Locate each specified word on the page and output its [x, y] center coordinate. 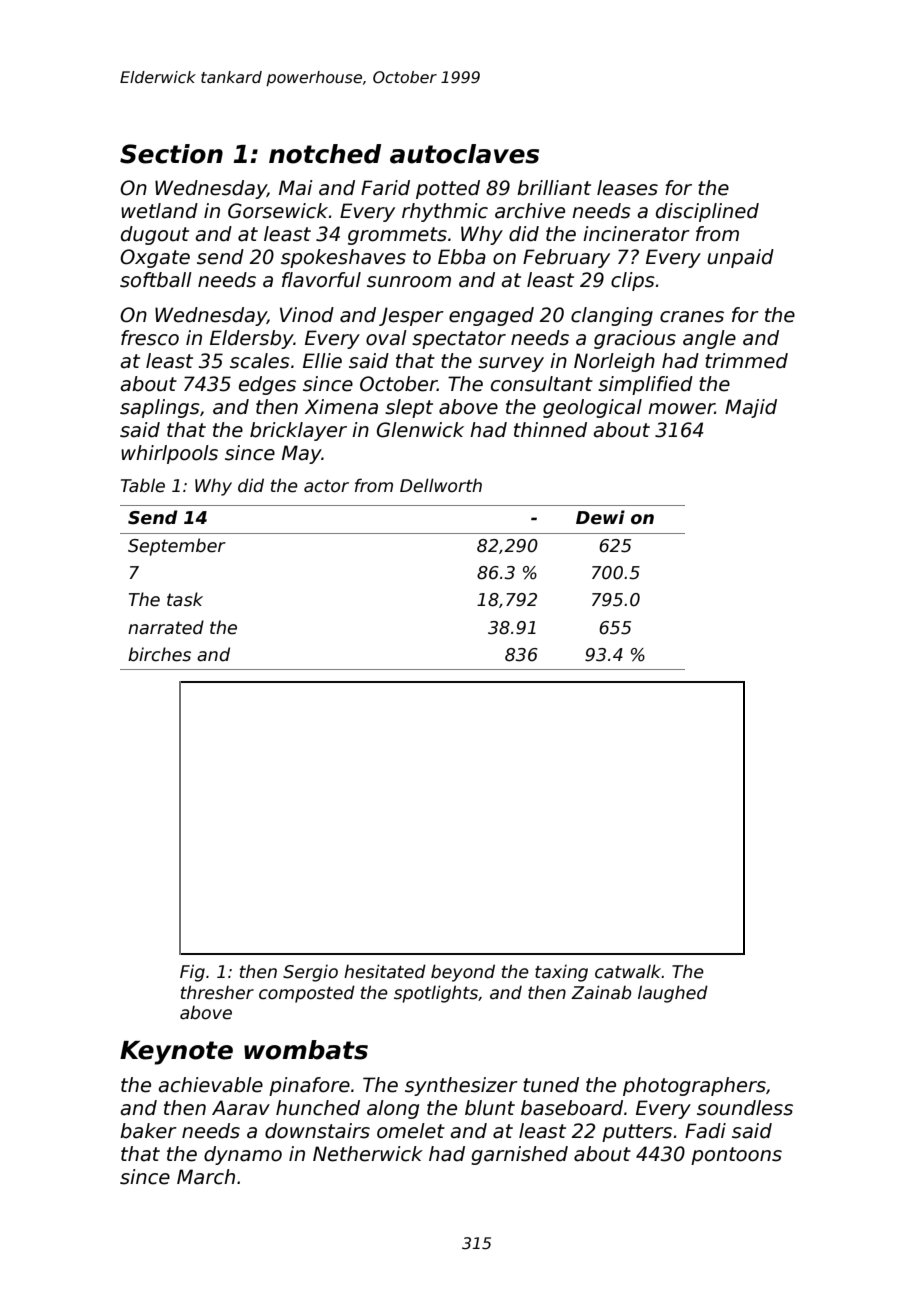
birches [159, 654]
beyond [463, 973]
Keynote [176, 1053]
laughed [673, 994]
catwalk [628, 971]
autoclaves [464, 154]
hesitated [385, 971]
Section [171, 154]
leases [627, 188]
